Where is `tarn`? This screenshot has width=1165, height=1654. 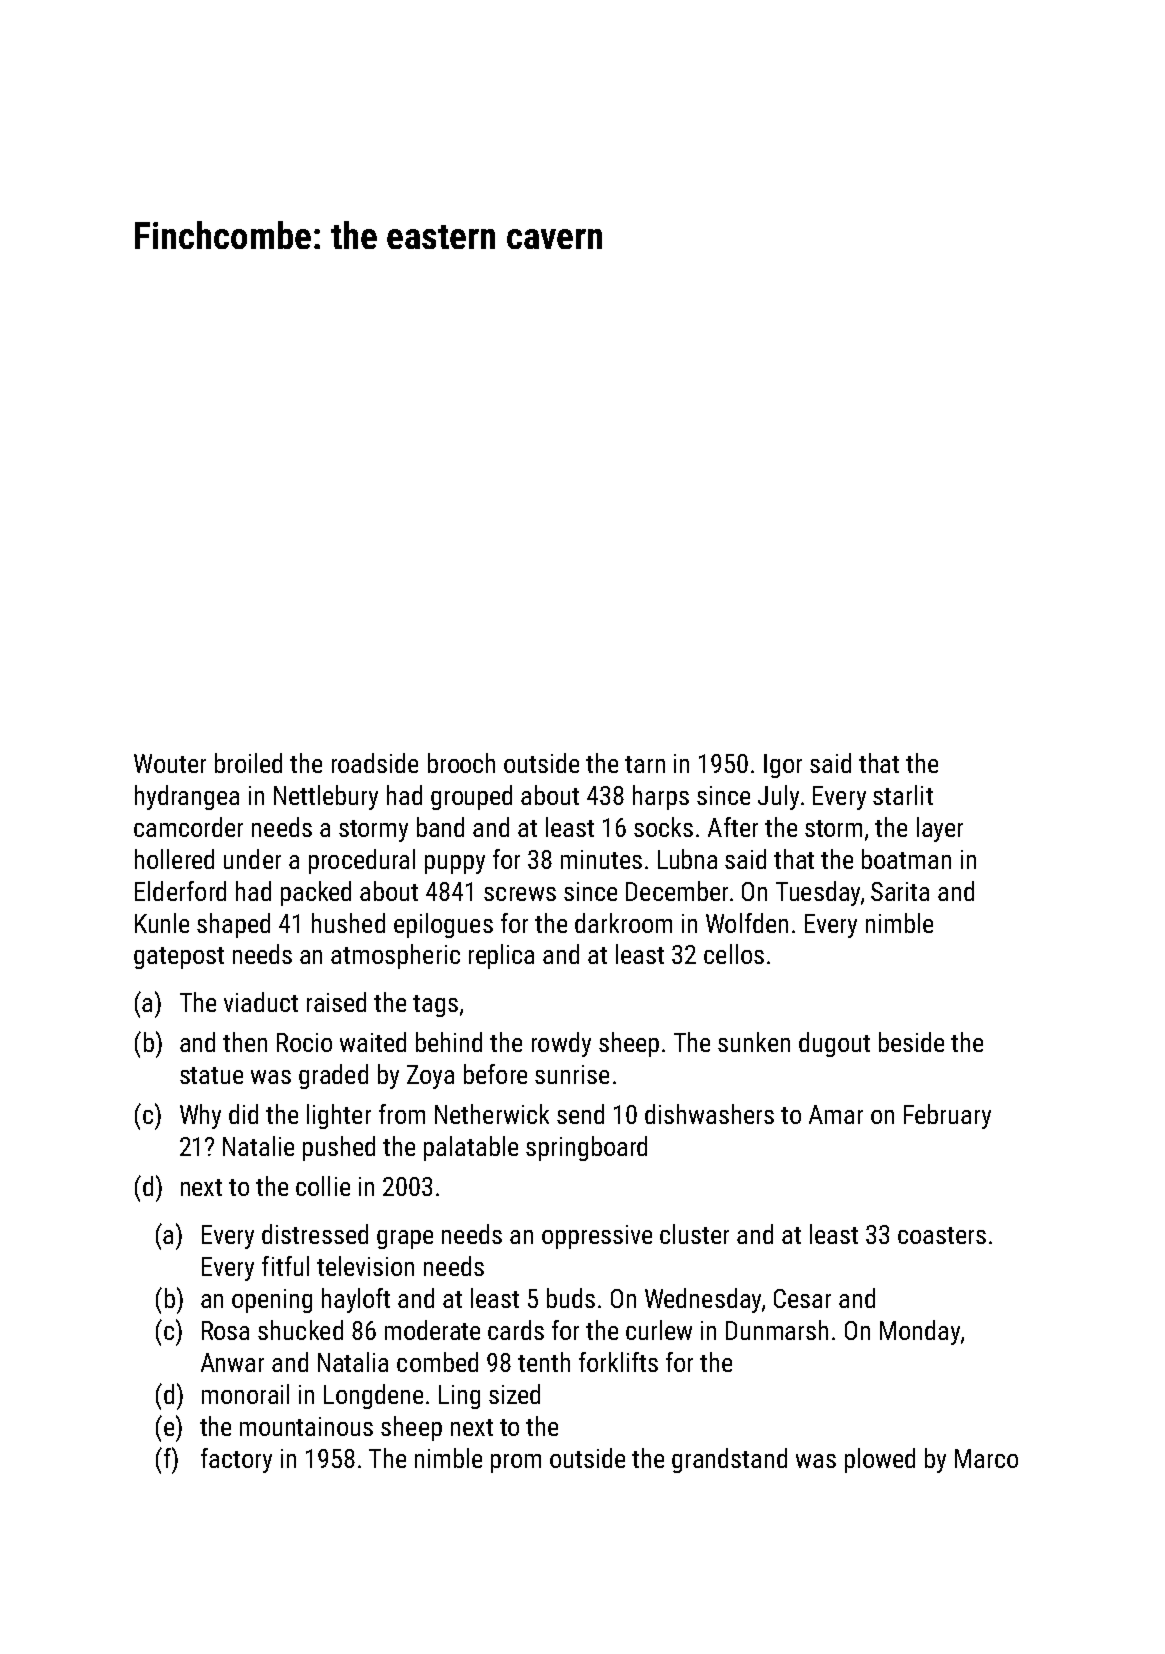
tarn is located at coordinates (645, 764).
